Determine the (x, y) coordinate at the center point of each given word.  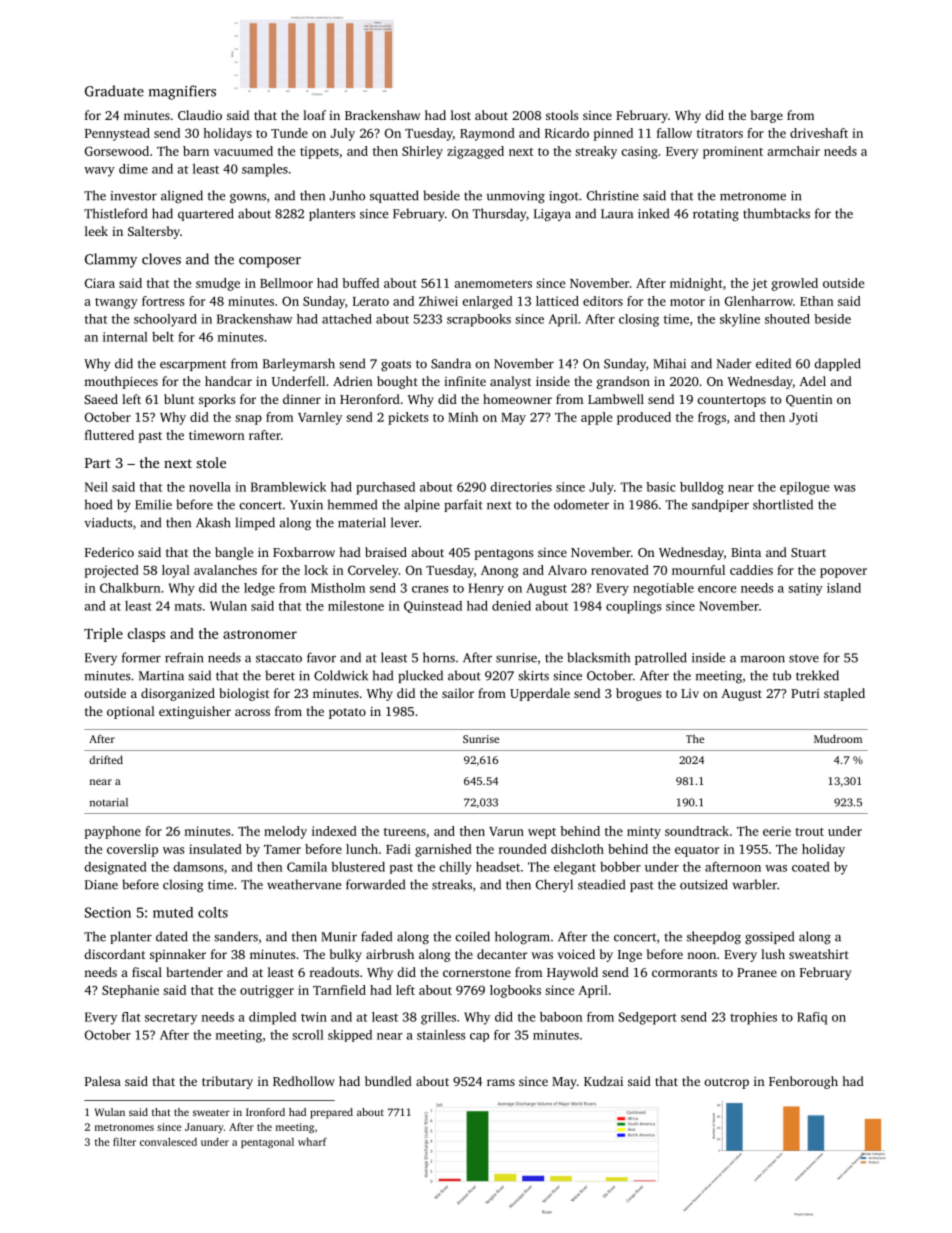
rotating (716, 215)
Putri (805, 693)
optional (131, 712)
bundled (388, 1081)
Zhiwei (438, 301)
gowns (248, 198)
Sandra (451, 363)
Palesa (103, 1081)
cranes (430, 589)
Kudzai (603, 1081)
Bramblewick (288, 487)
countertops (731, 401)
